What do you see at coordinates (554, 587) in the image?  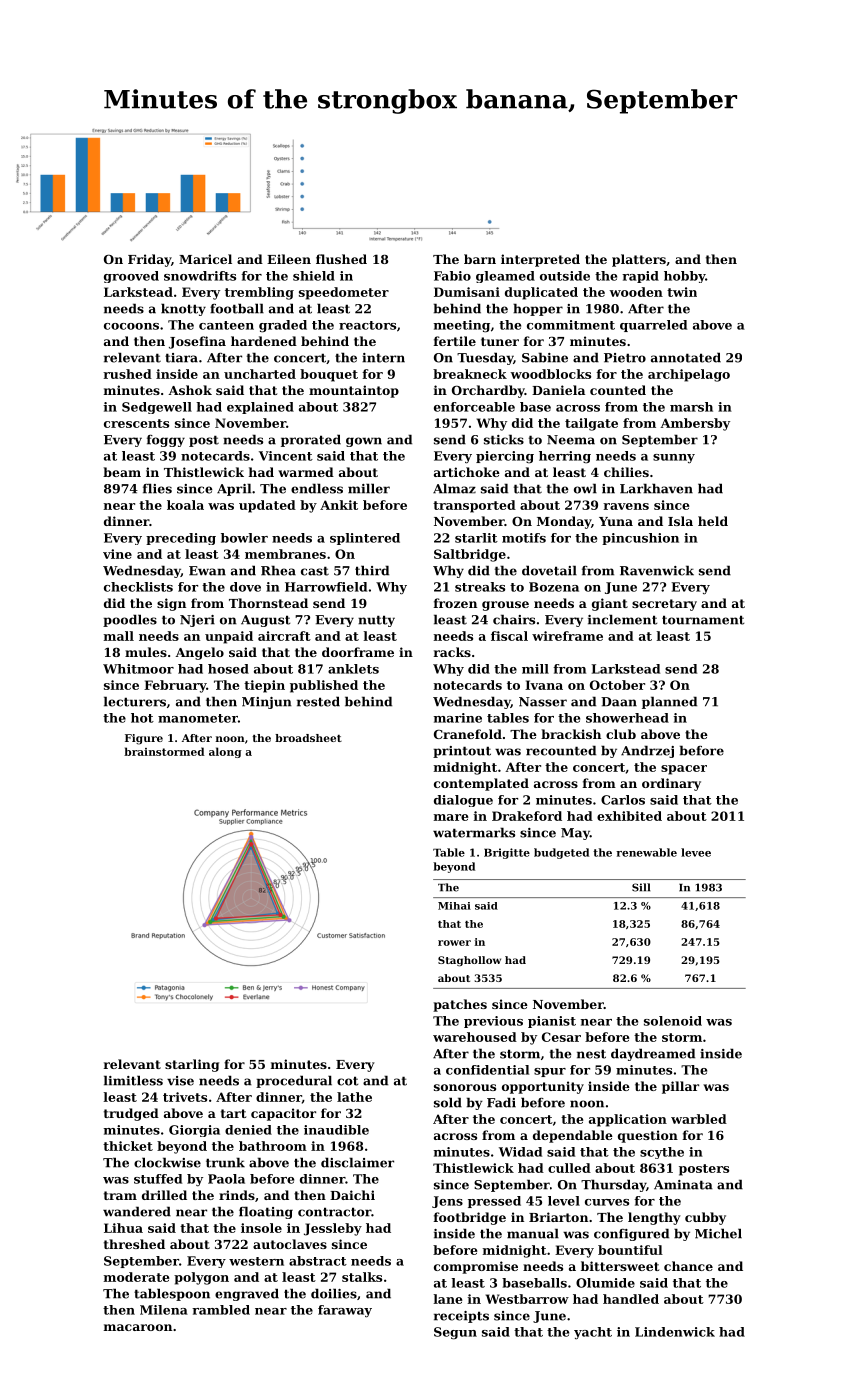 I see `Bozena` at bounding box center [554, 587].
